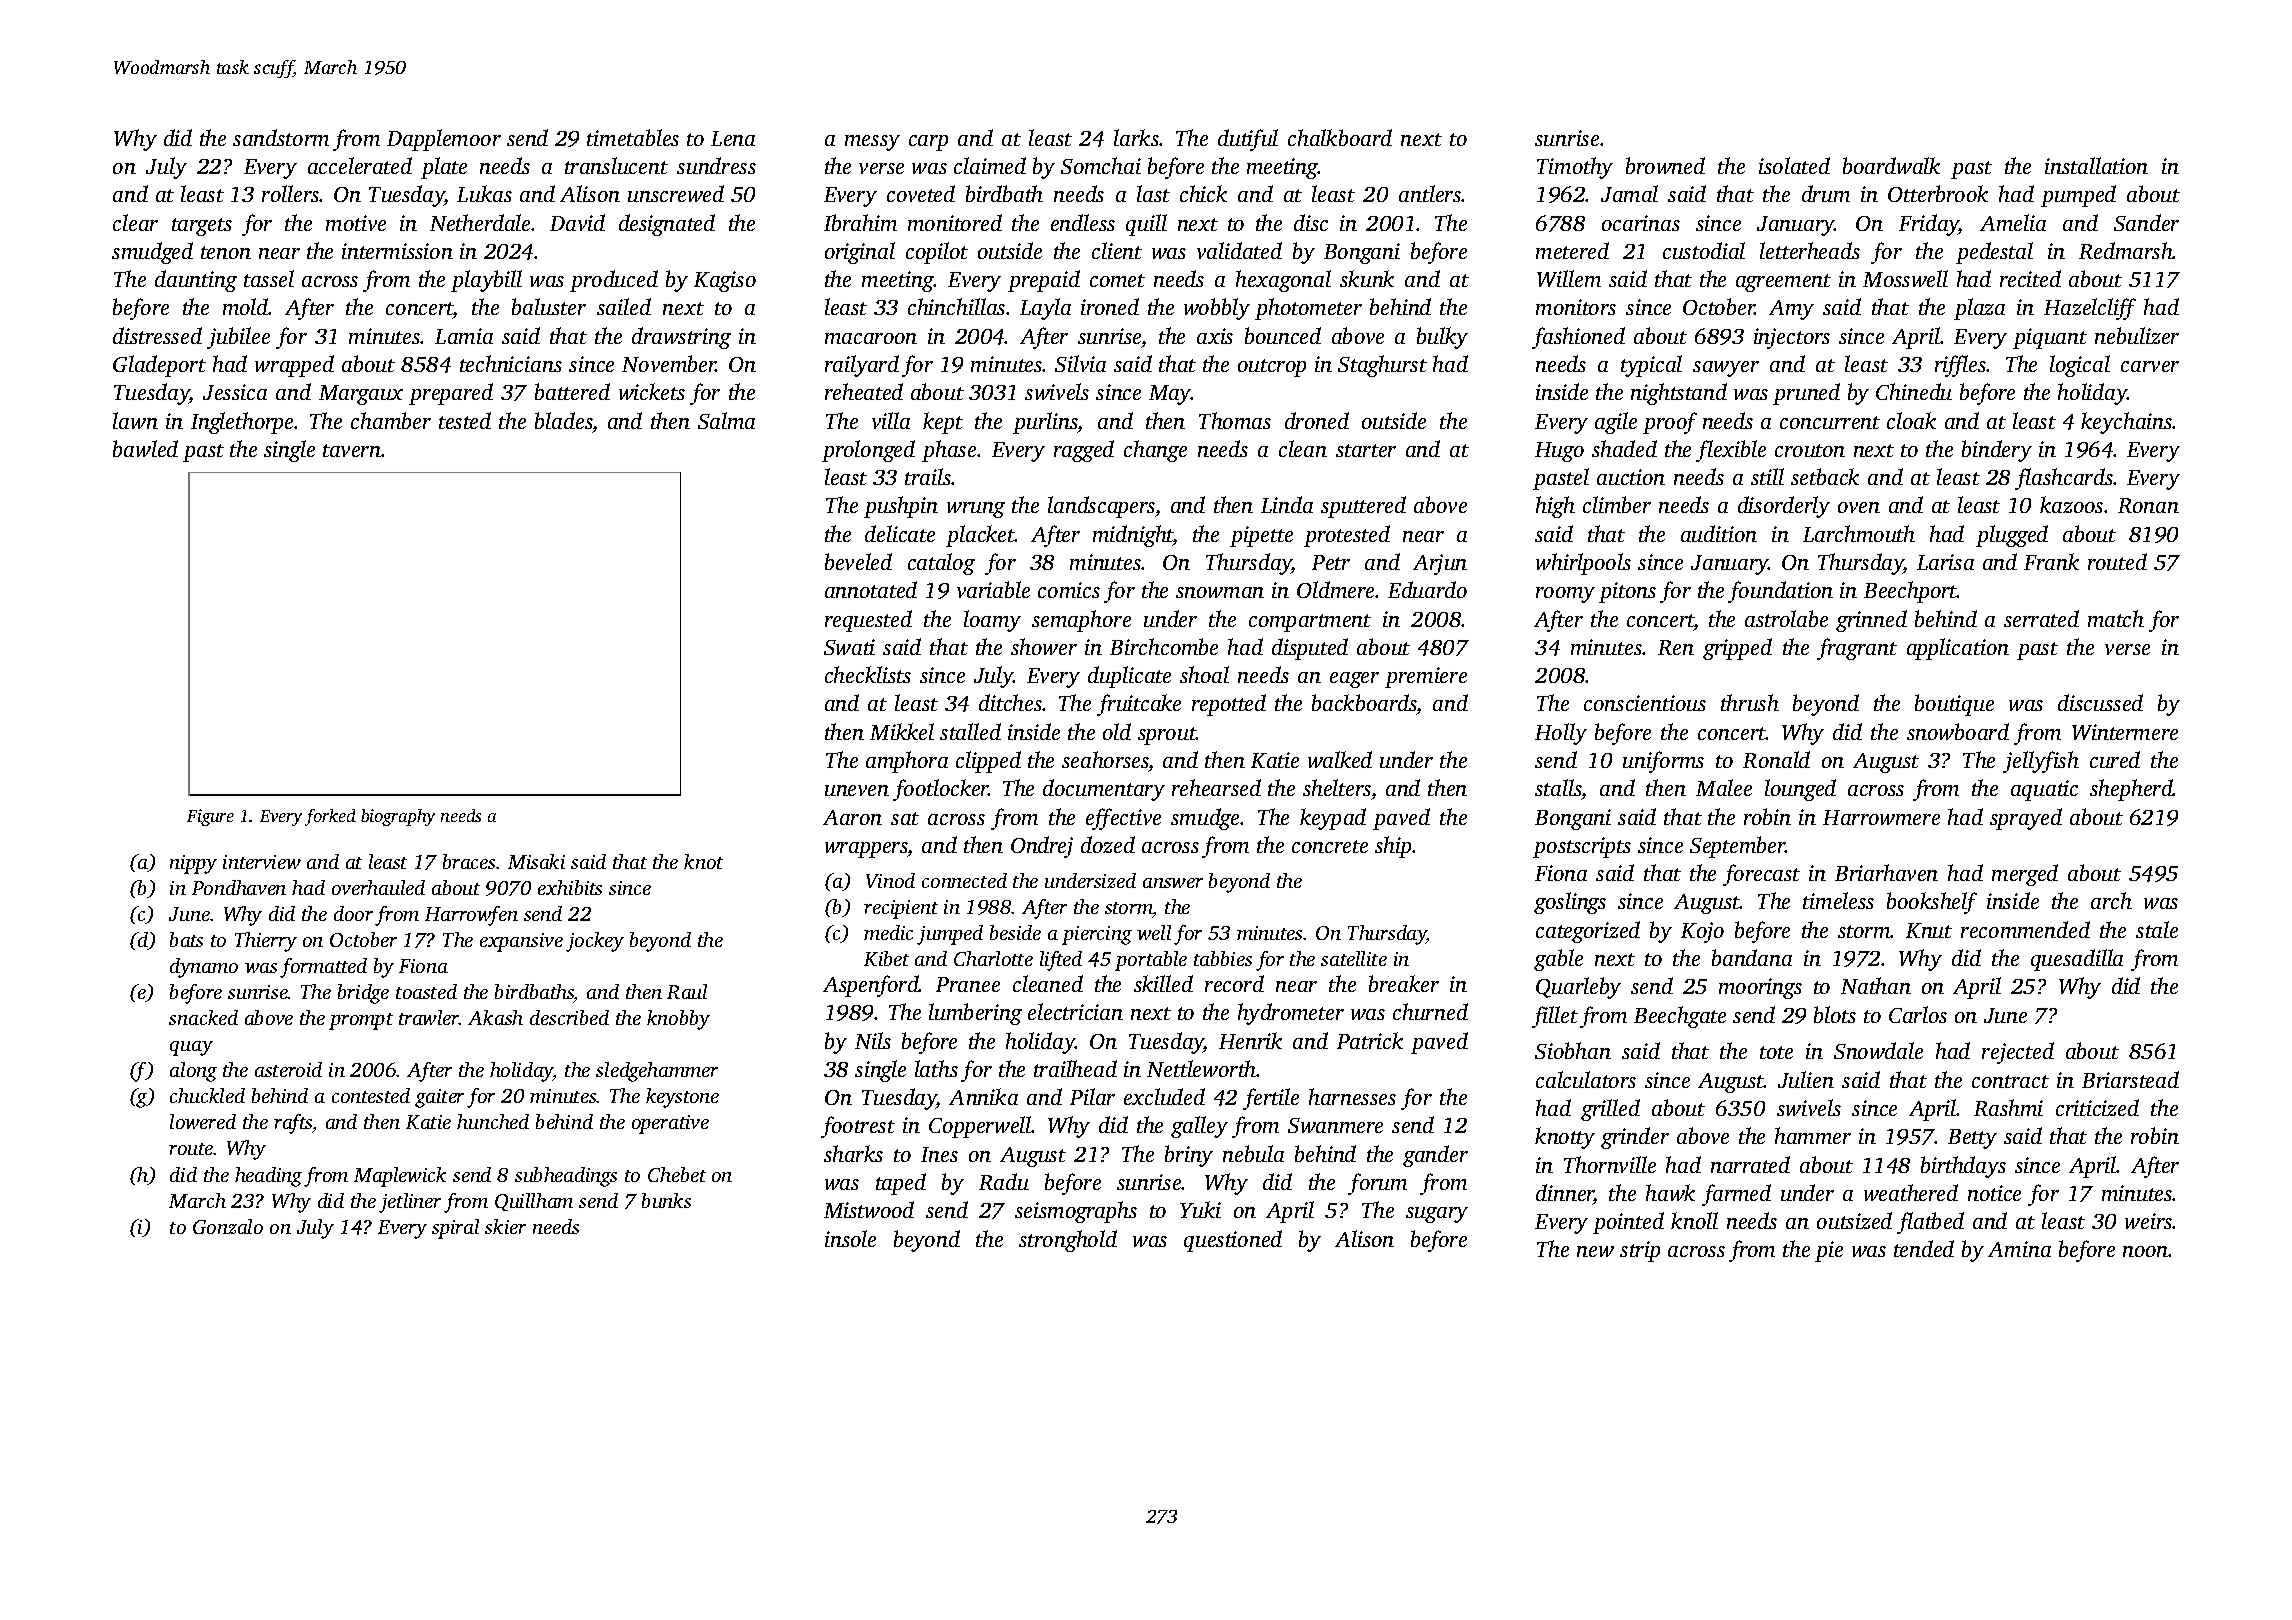 Image resolution: width=2292 pixels, height=1620 pixels. I want to click on May, so click(1170, 395).
